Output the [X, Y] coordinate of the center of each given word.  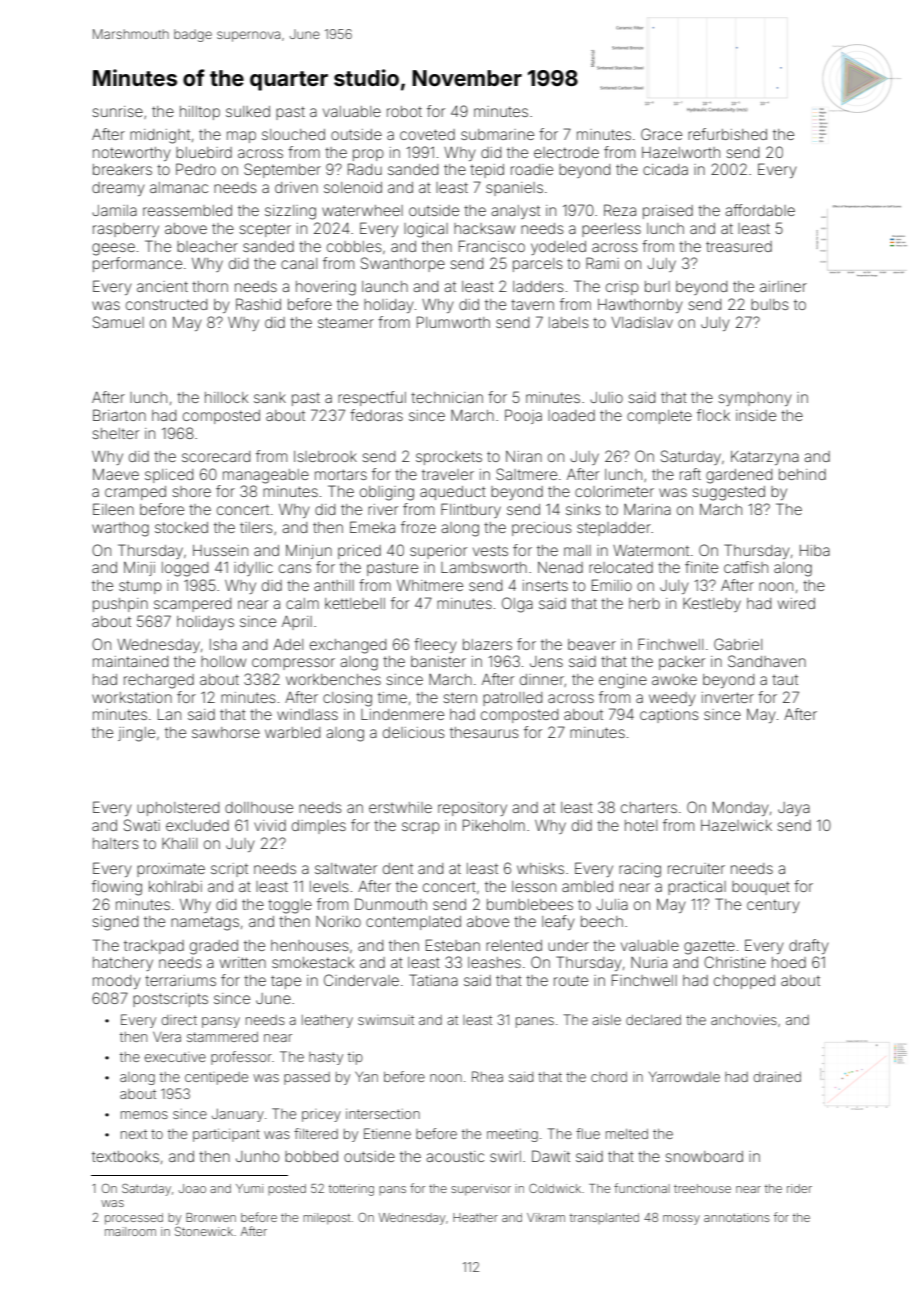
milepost [326, 1219]
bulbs [770, 304]
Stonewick [204, 1231]
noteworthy [132, 154]
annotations [737, 1217]
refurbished [727, 134]
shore [191, 491]
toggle [290, 906]
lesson [534, 886]
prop [368, 155]
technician [447, 397]
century [773, 906]
